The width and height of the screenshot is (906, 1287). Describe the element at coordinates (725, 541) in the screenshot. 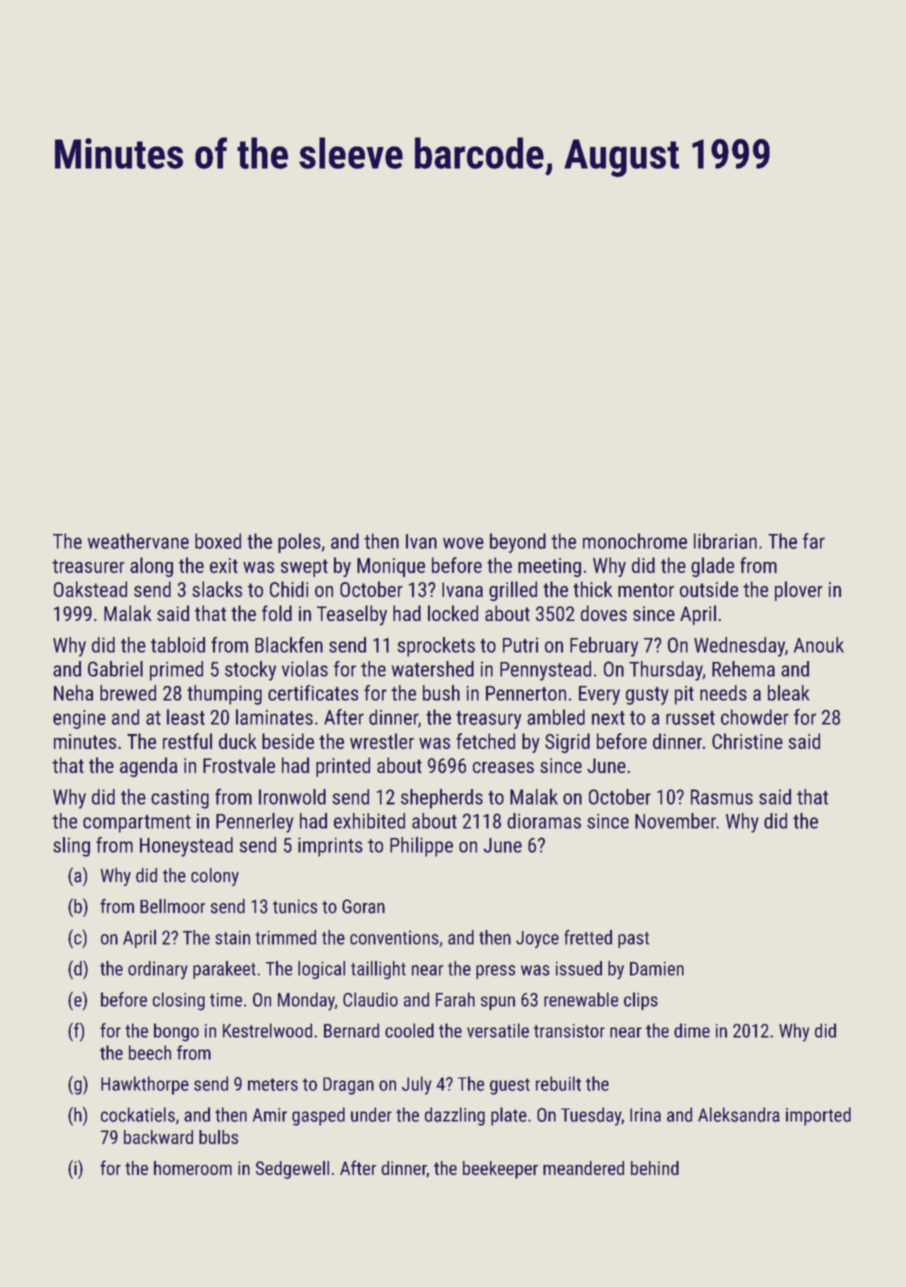

I see `librarian` at that location.
